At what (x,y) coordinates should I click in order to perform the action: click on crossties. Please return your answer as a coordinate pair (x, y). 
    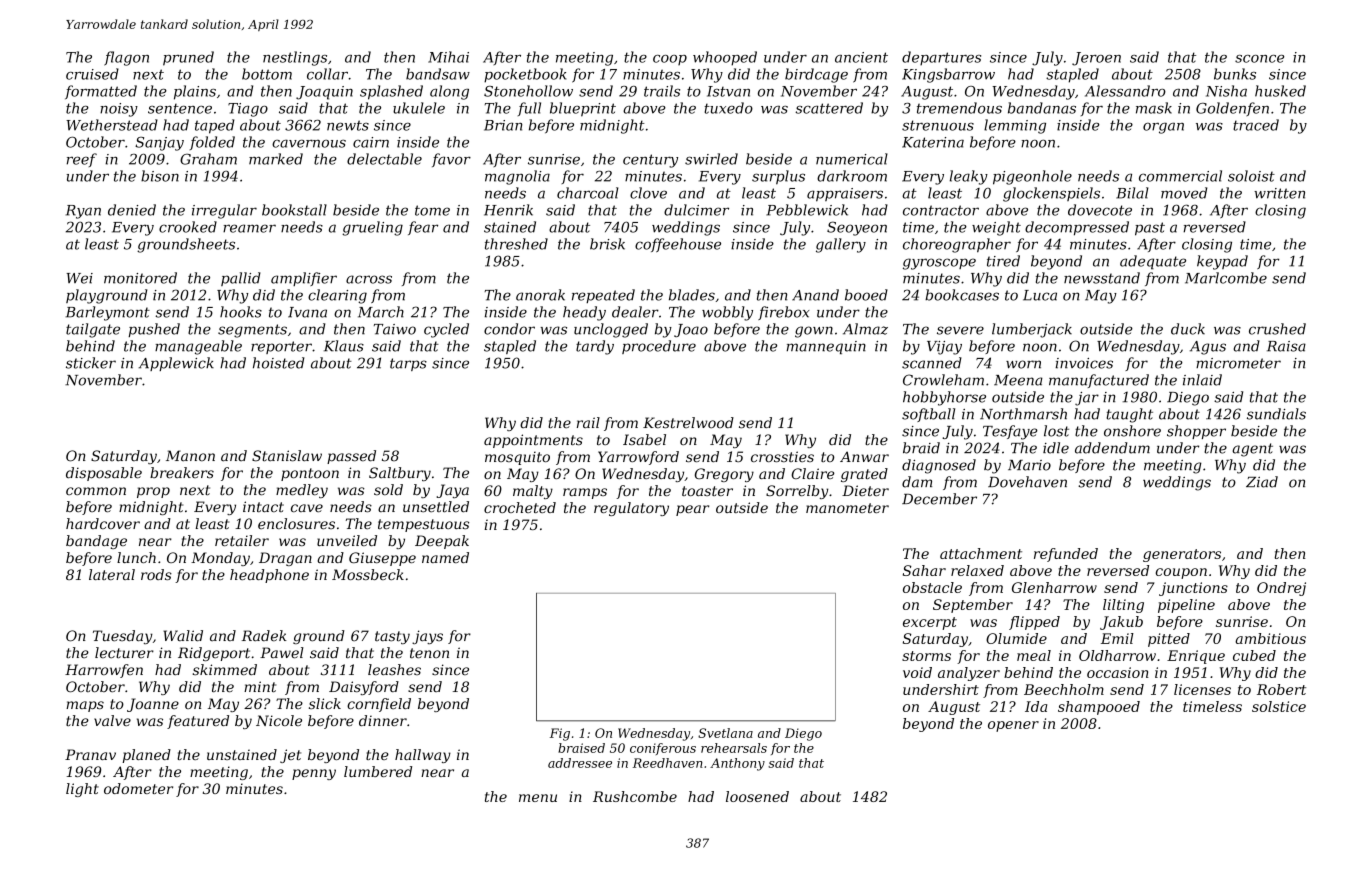
    Looking at the image, I should click on (782, 456).
